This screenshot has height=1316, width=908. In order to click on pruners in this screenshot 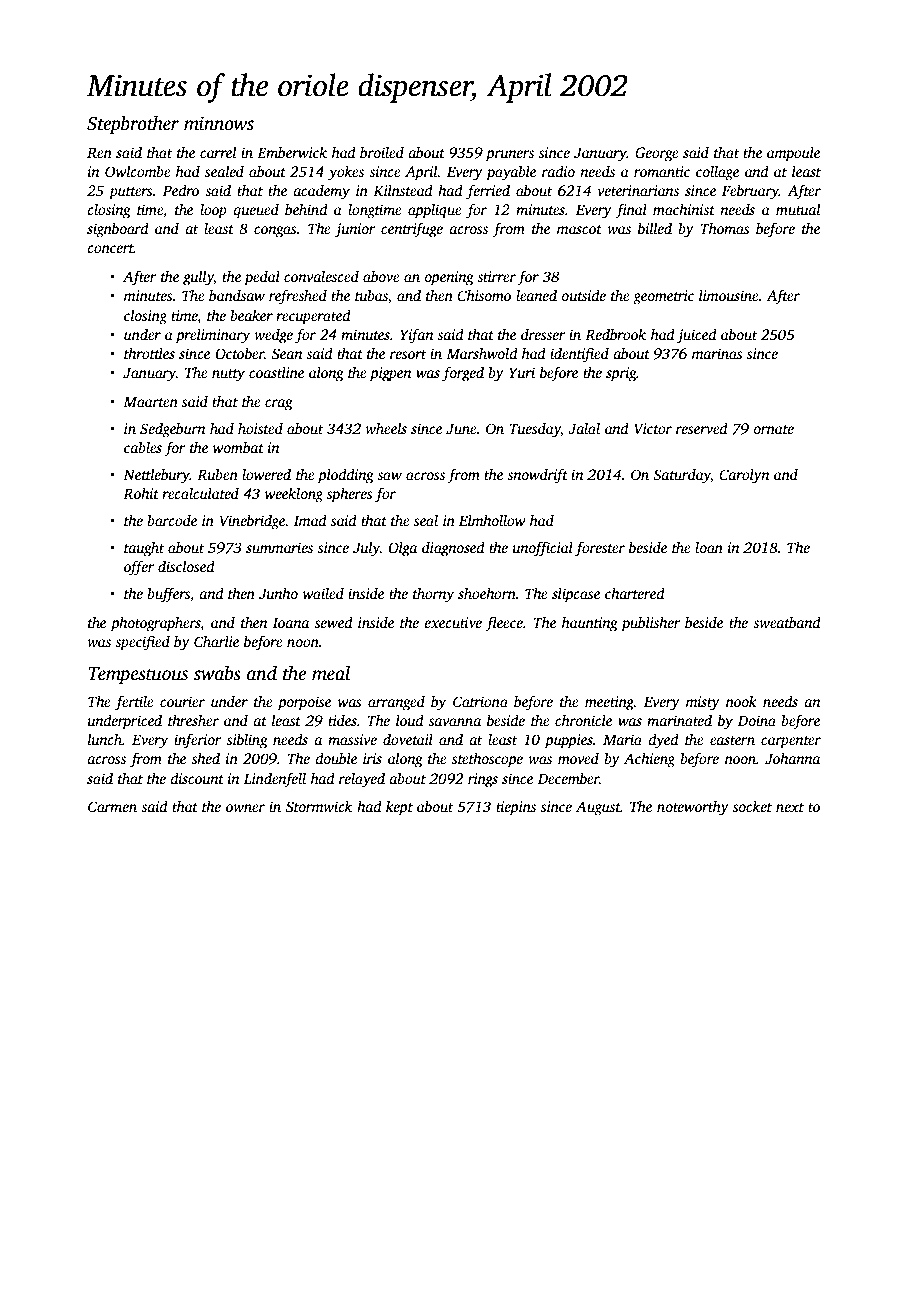, I will do `click(510, 156)`.
